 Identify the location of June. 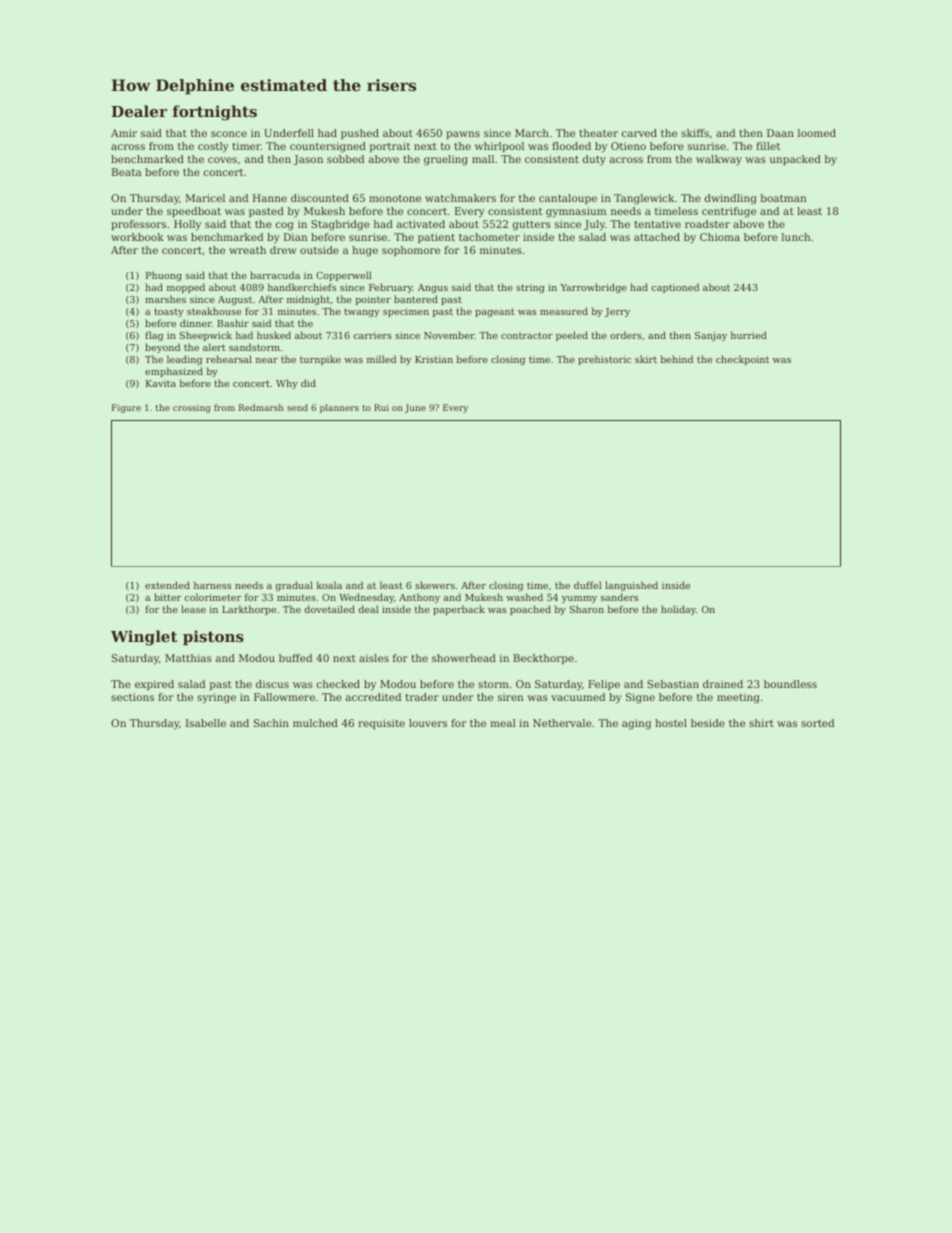
(415, 408).
